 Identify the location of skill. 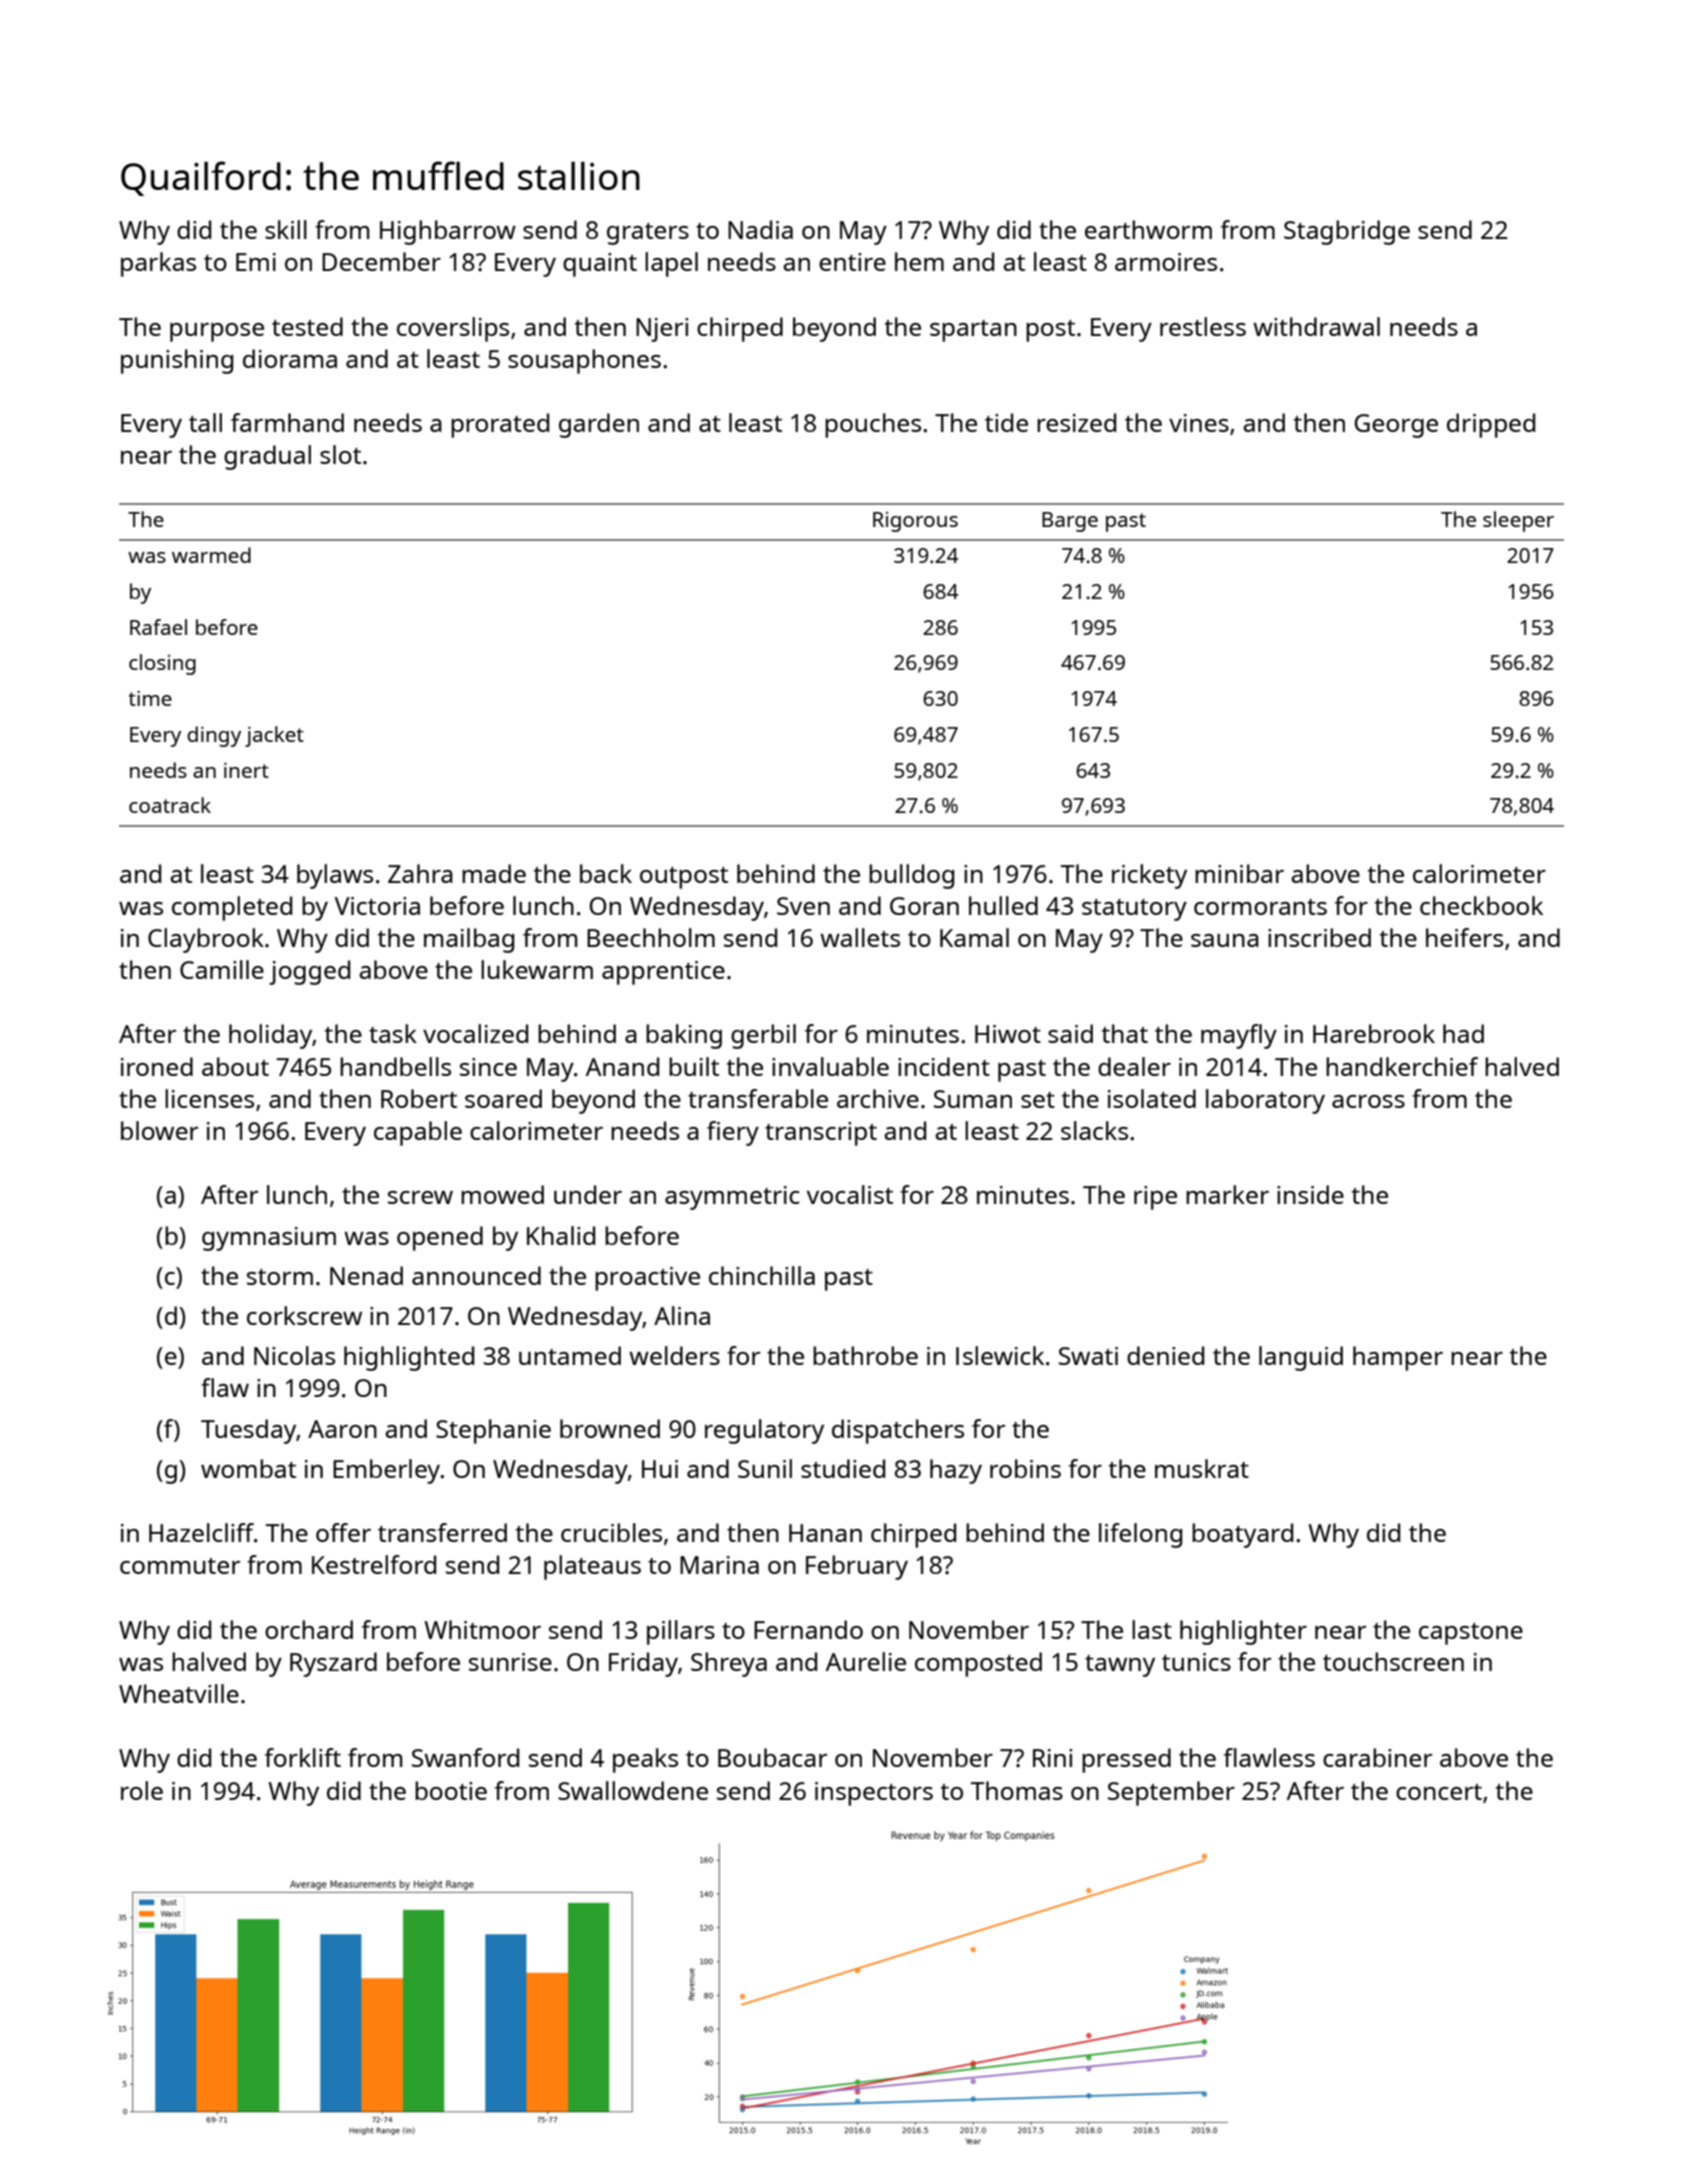
(286, 229).
